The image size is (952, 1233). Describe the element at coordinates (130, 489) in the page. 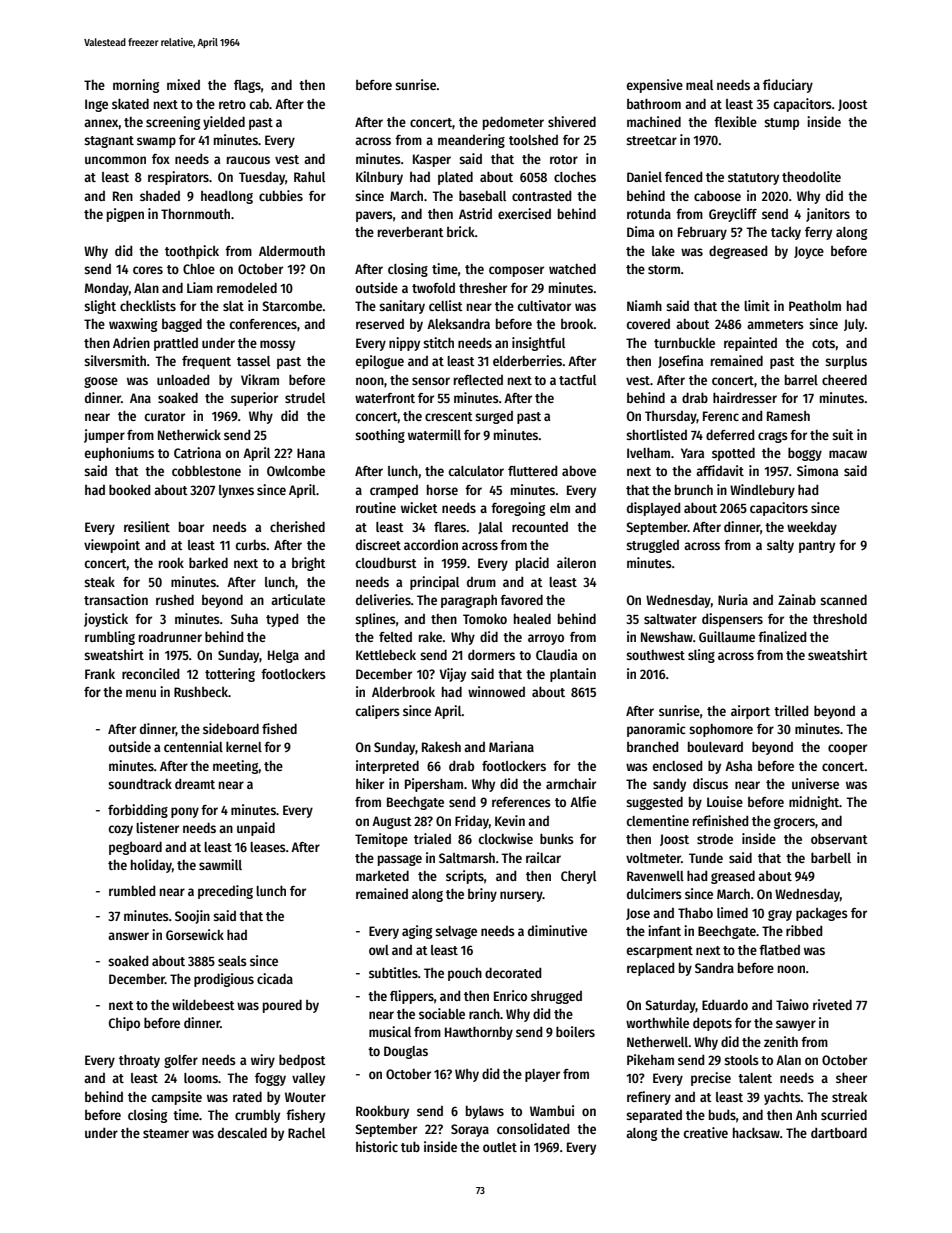

I see `booked` at that location.
